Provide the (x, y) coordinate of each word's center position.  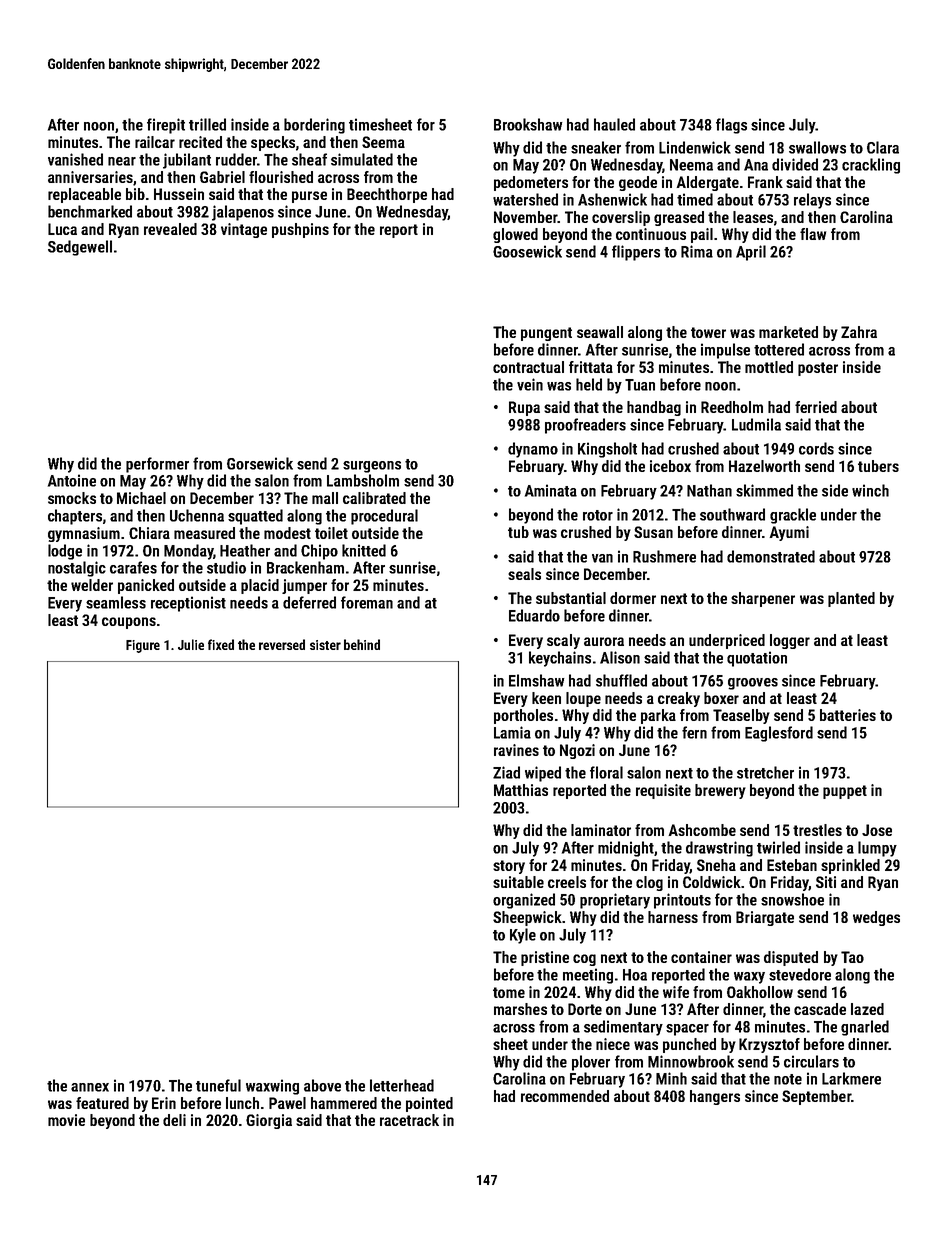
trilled (207, 124)
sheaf (309, 159)
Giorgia (269, 1121)
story (509, 867)
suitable (518, 882)
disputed (791, 958)
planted (851, 599)
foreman (367, 602)
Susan (653, 532)
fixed (221, 644)
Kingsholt (607, 450)
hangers (715, 1097)
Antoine (72, 480)
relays (812, 201)
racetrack (409, 1120)
